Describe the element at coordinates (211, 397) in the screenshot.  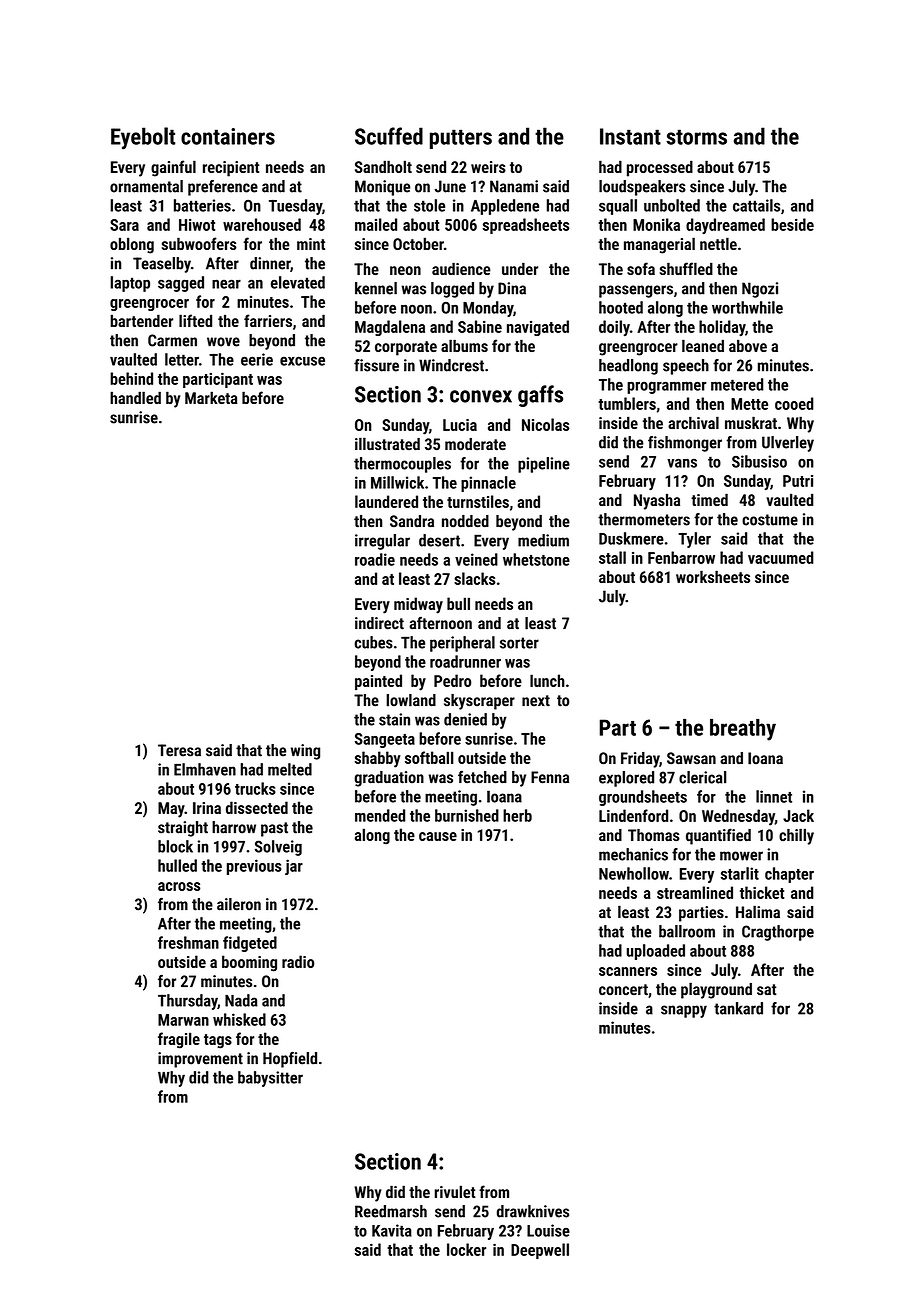
I see `Marketa` at that location.
